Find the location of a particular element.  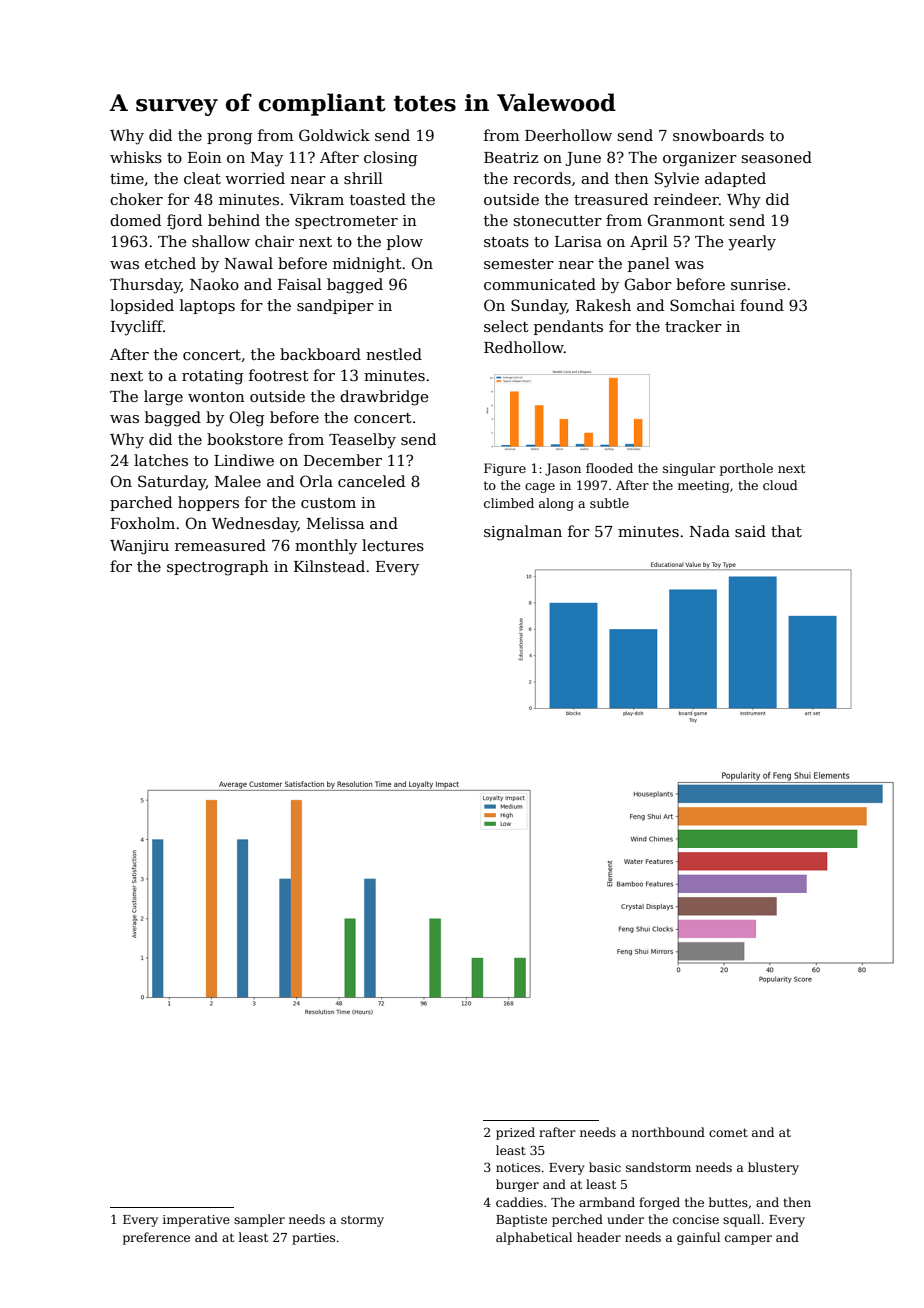

preference is located at coordinates (156, 1238).
